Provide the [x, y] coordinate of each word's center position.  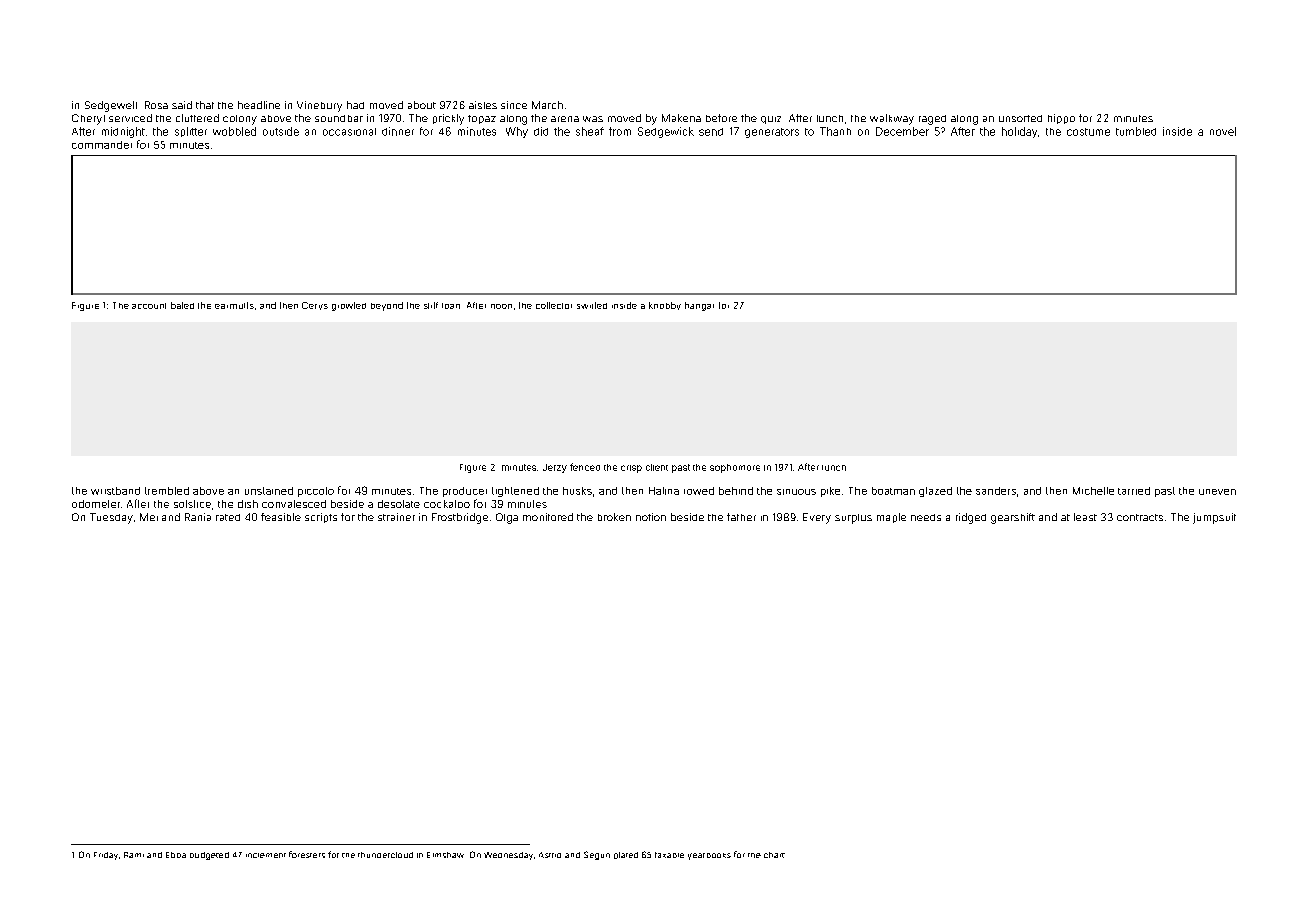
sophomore [735, 468]
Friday [106, 856]
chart [774, 855]
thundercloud [385, 855]
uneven [1217, 492]
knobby [665, 306]
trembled [167, 491]
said [182, 105]
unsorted [1020, 118]
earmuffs [234, 305]
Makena [681, 118]
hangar [699, 306]
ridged [971, 518]
